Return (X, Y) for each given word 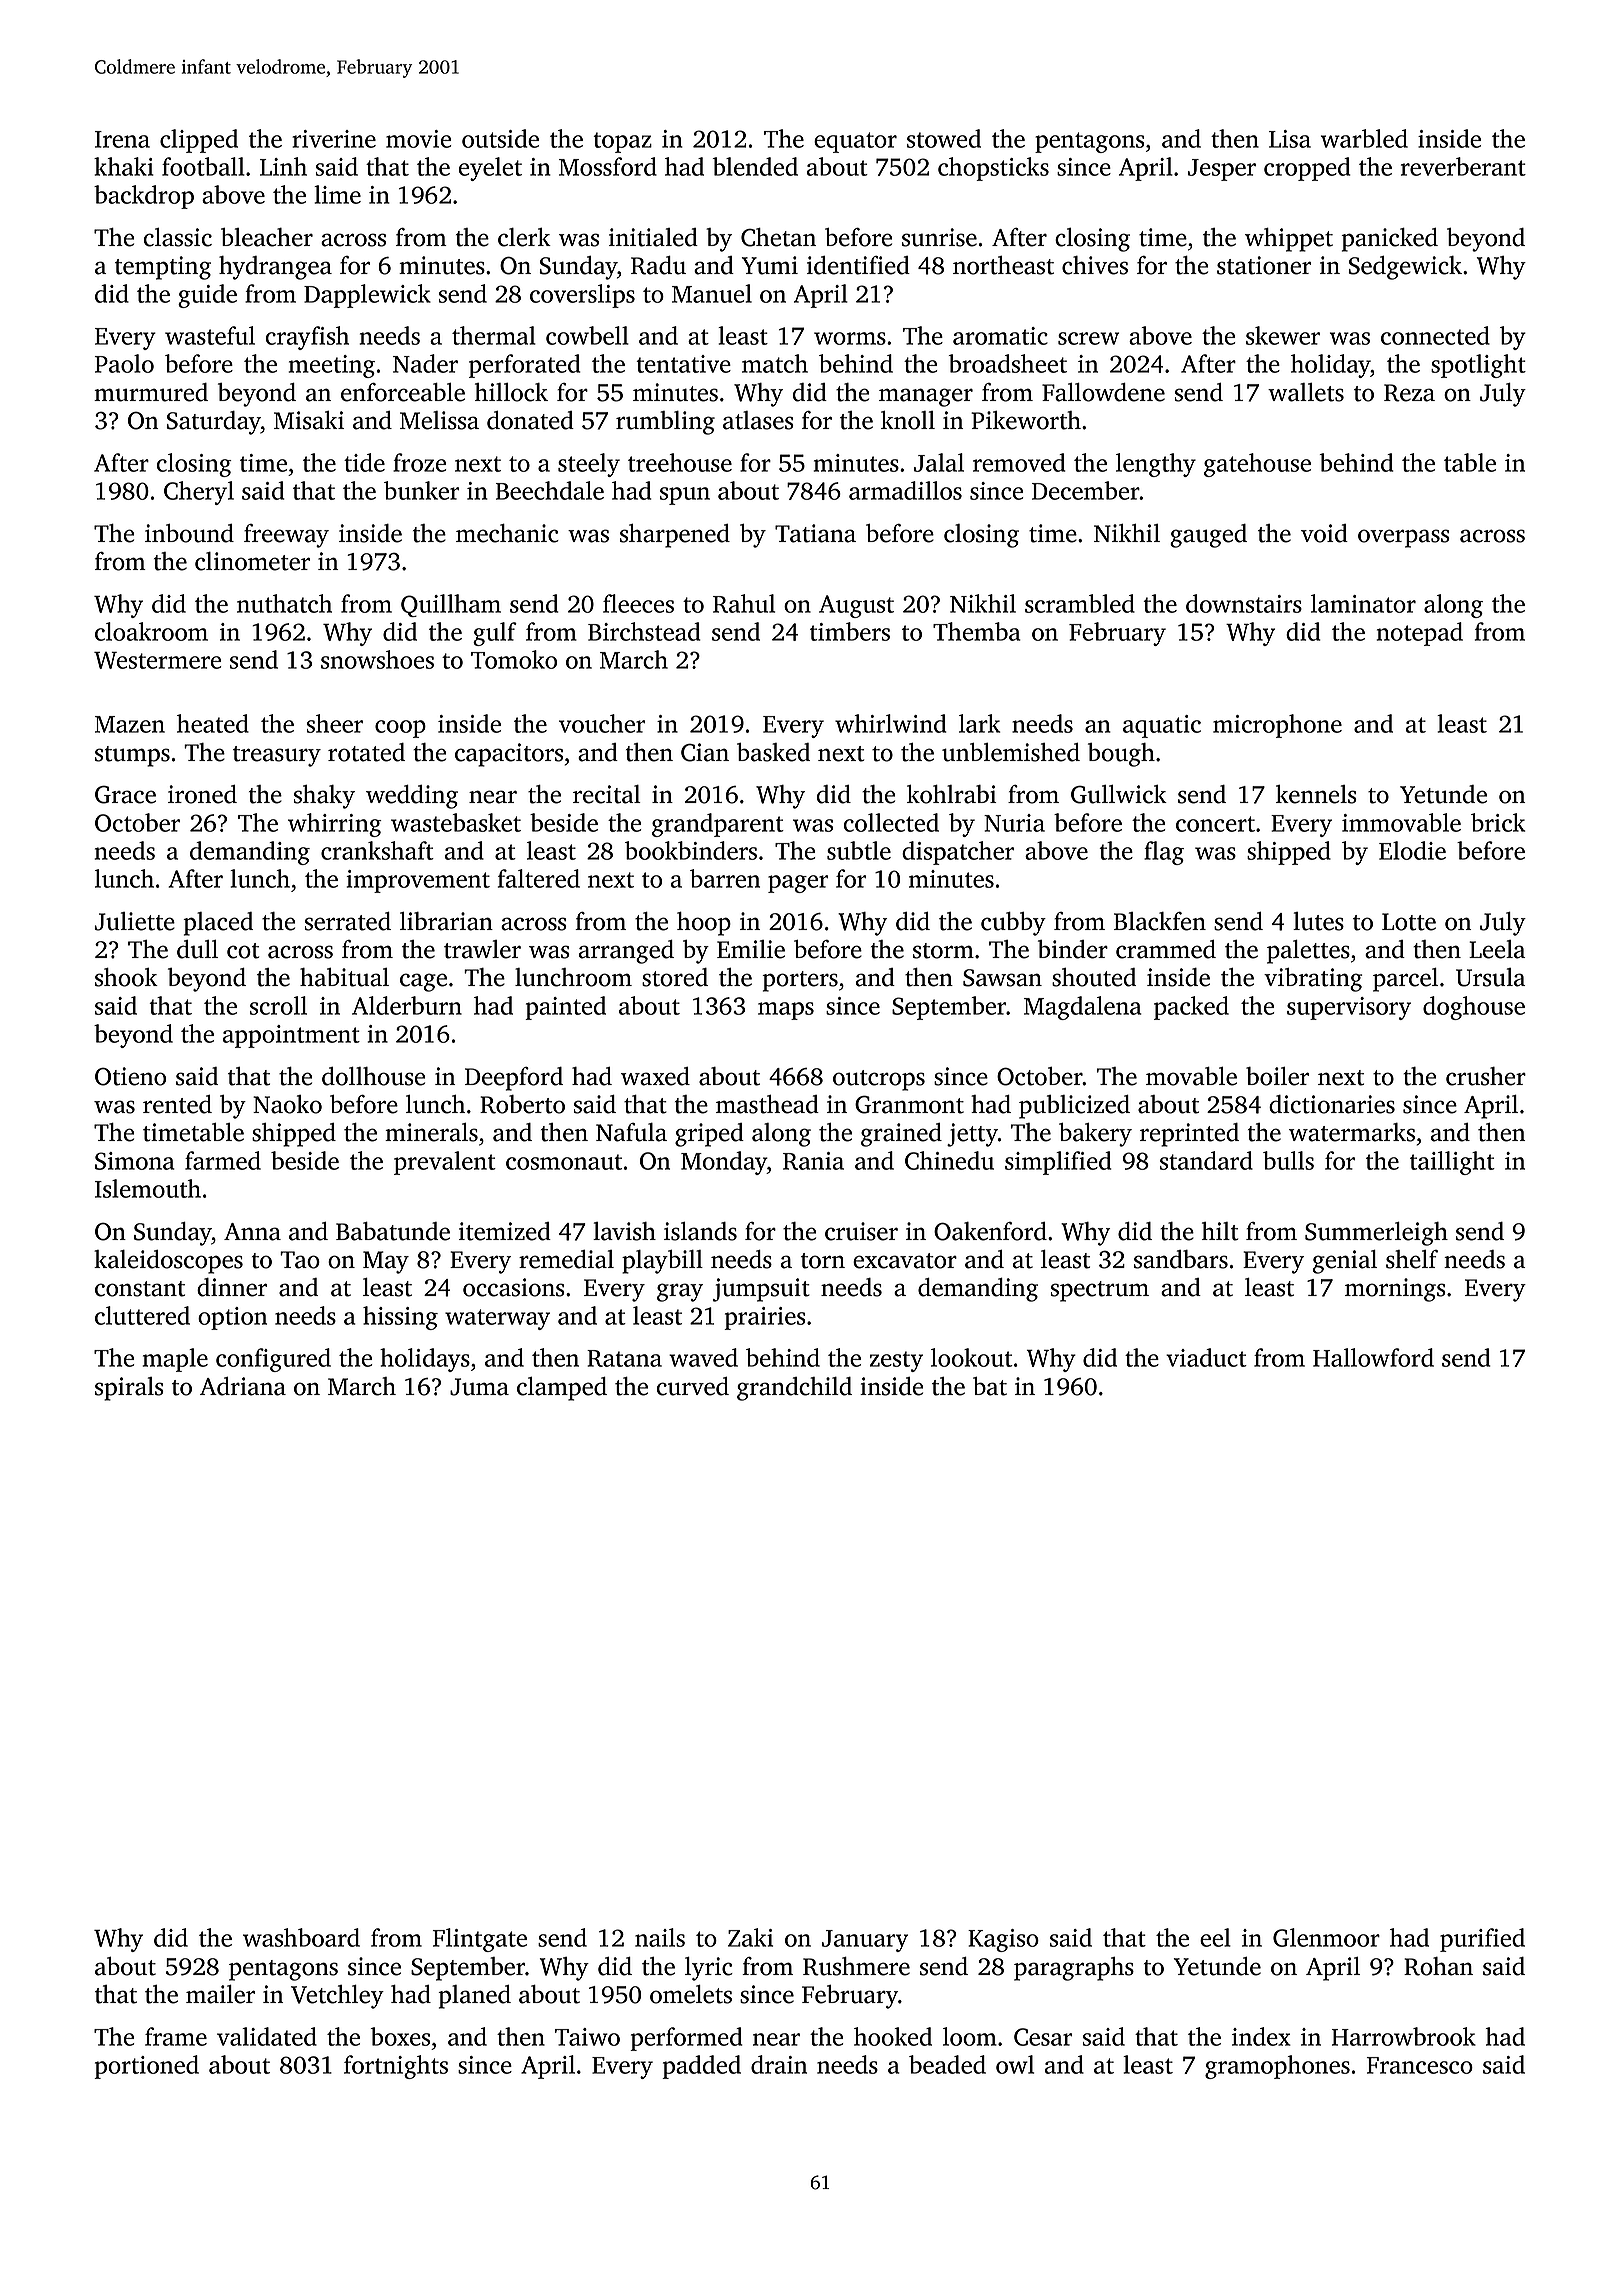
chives (1095, 265)
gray (680, 1292)
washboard (301, 1937)
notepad (1419, 634)
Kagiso (1003, 1940)
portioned (146, 2067)
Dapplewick (367, 296)
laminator (1363, 603)
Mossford (608, 166)
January (865, 1941)
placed (218, 924)
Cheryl (199, 493)
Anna (252, 1232)
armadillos (905, 490)
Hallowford (1373, 1357)
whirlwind (891, 723)
